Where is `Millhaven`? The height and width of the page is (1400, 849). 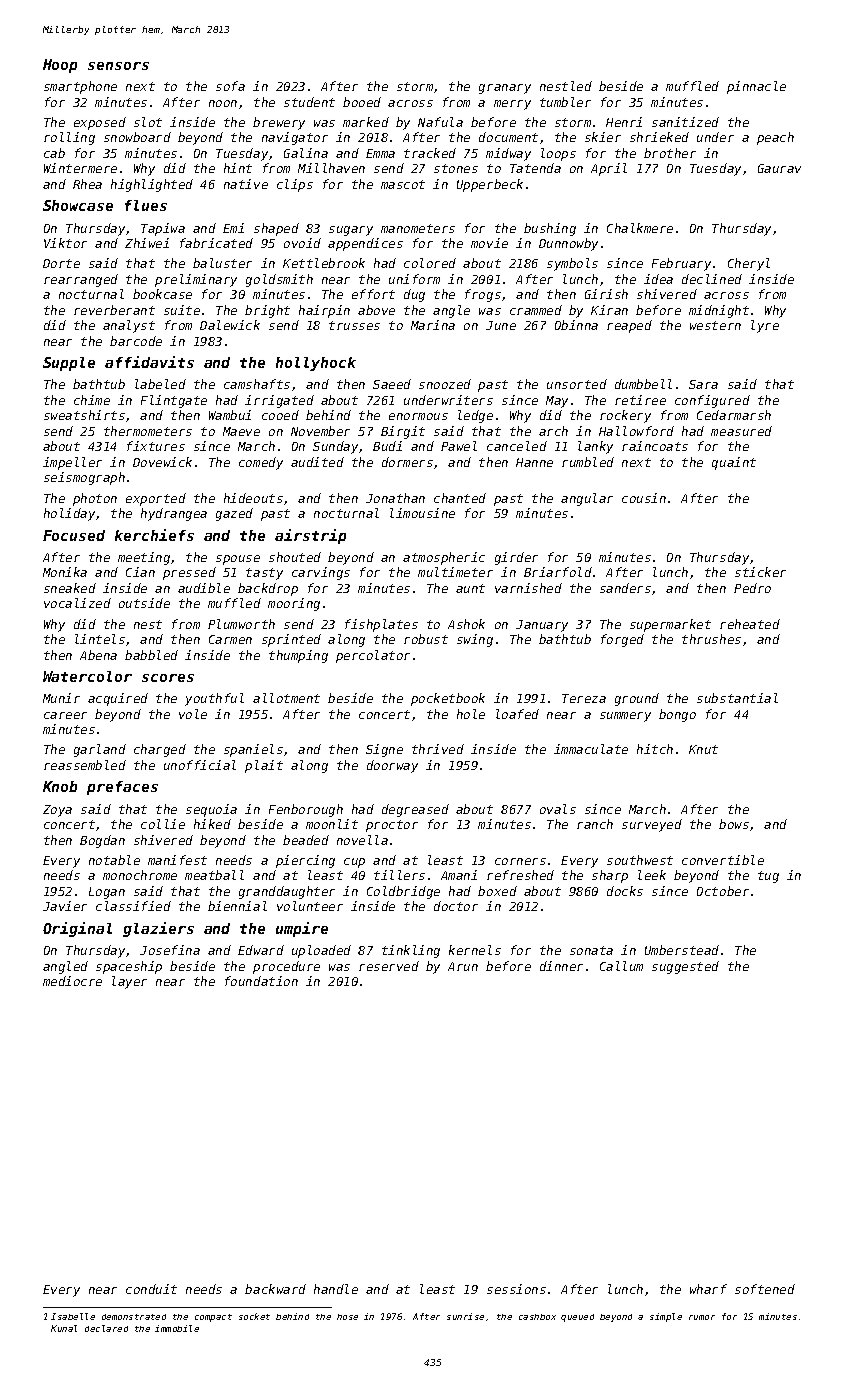 Millhaven is located at coordinates (331, 168).
